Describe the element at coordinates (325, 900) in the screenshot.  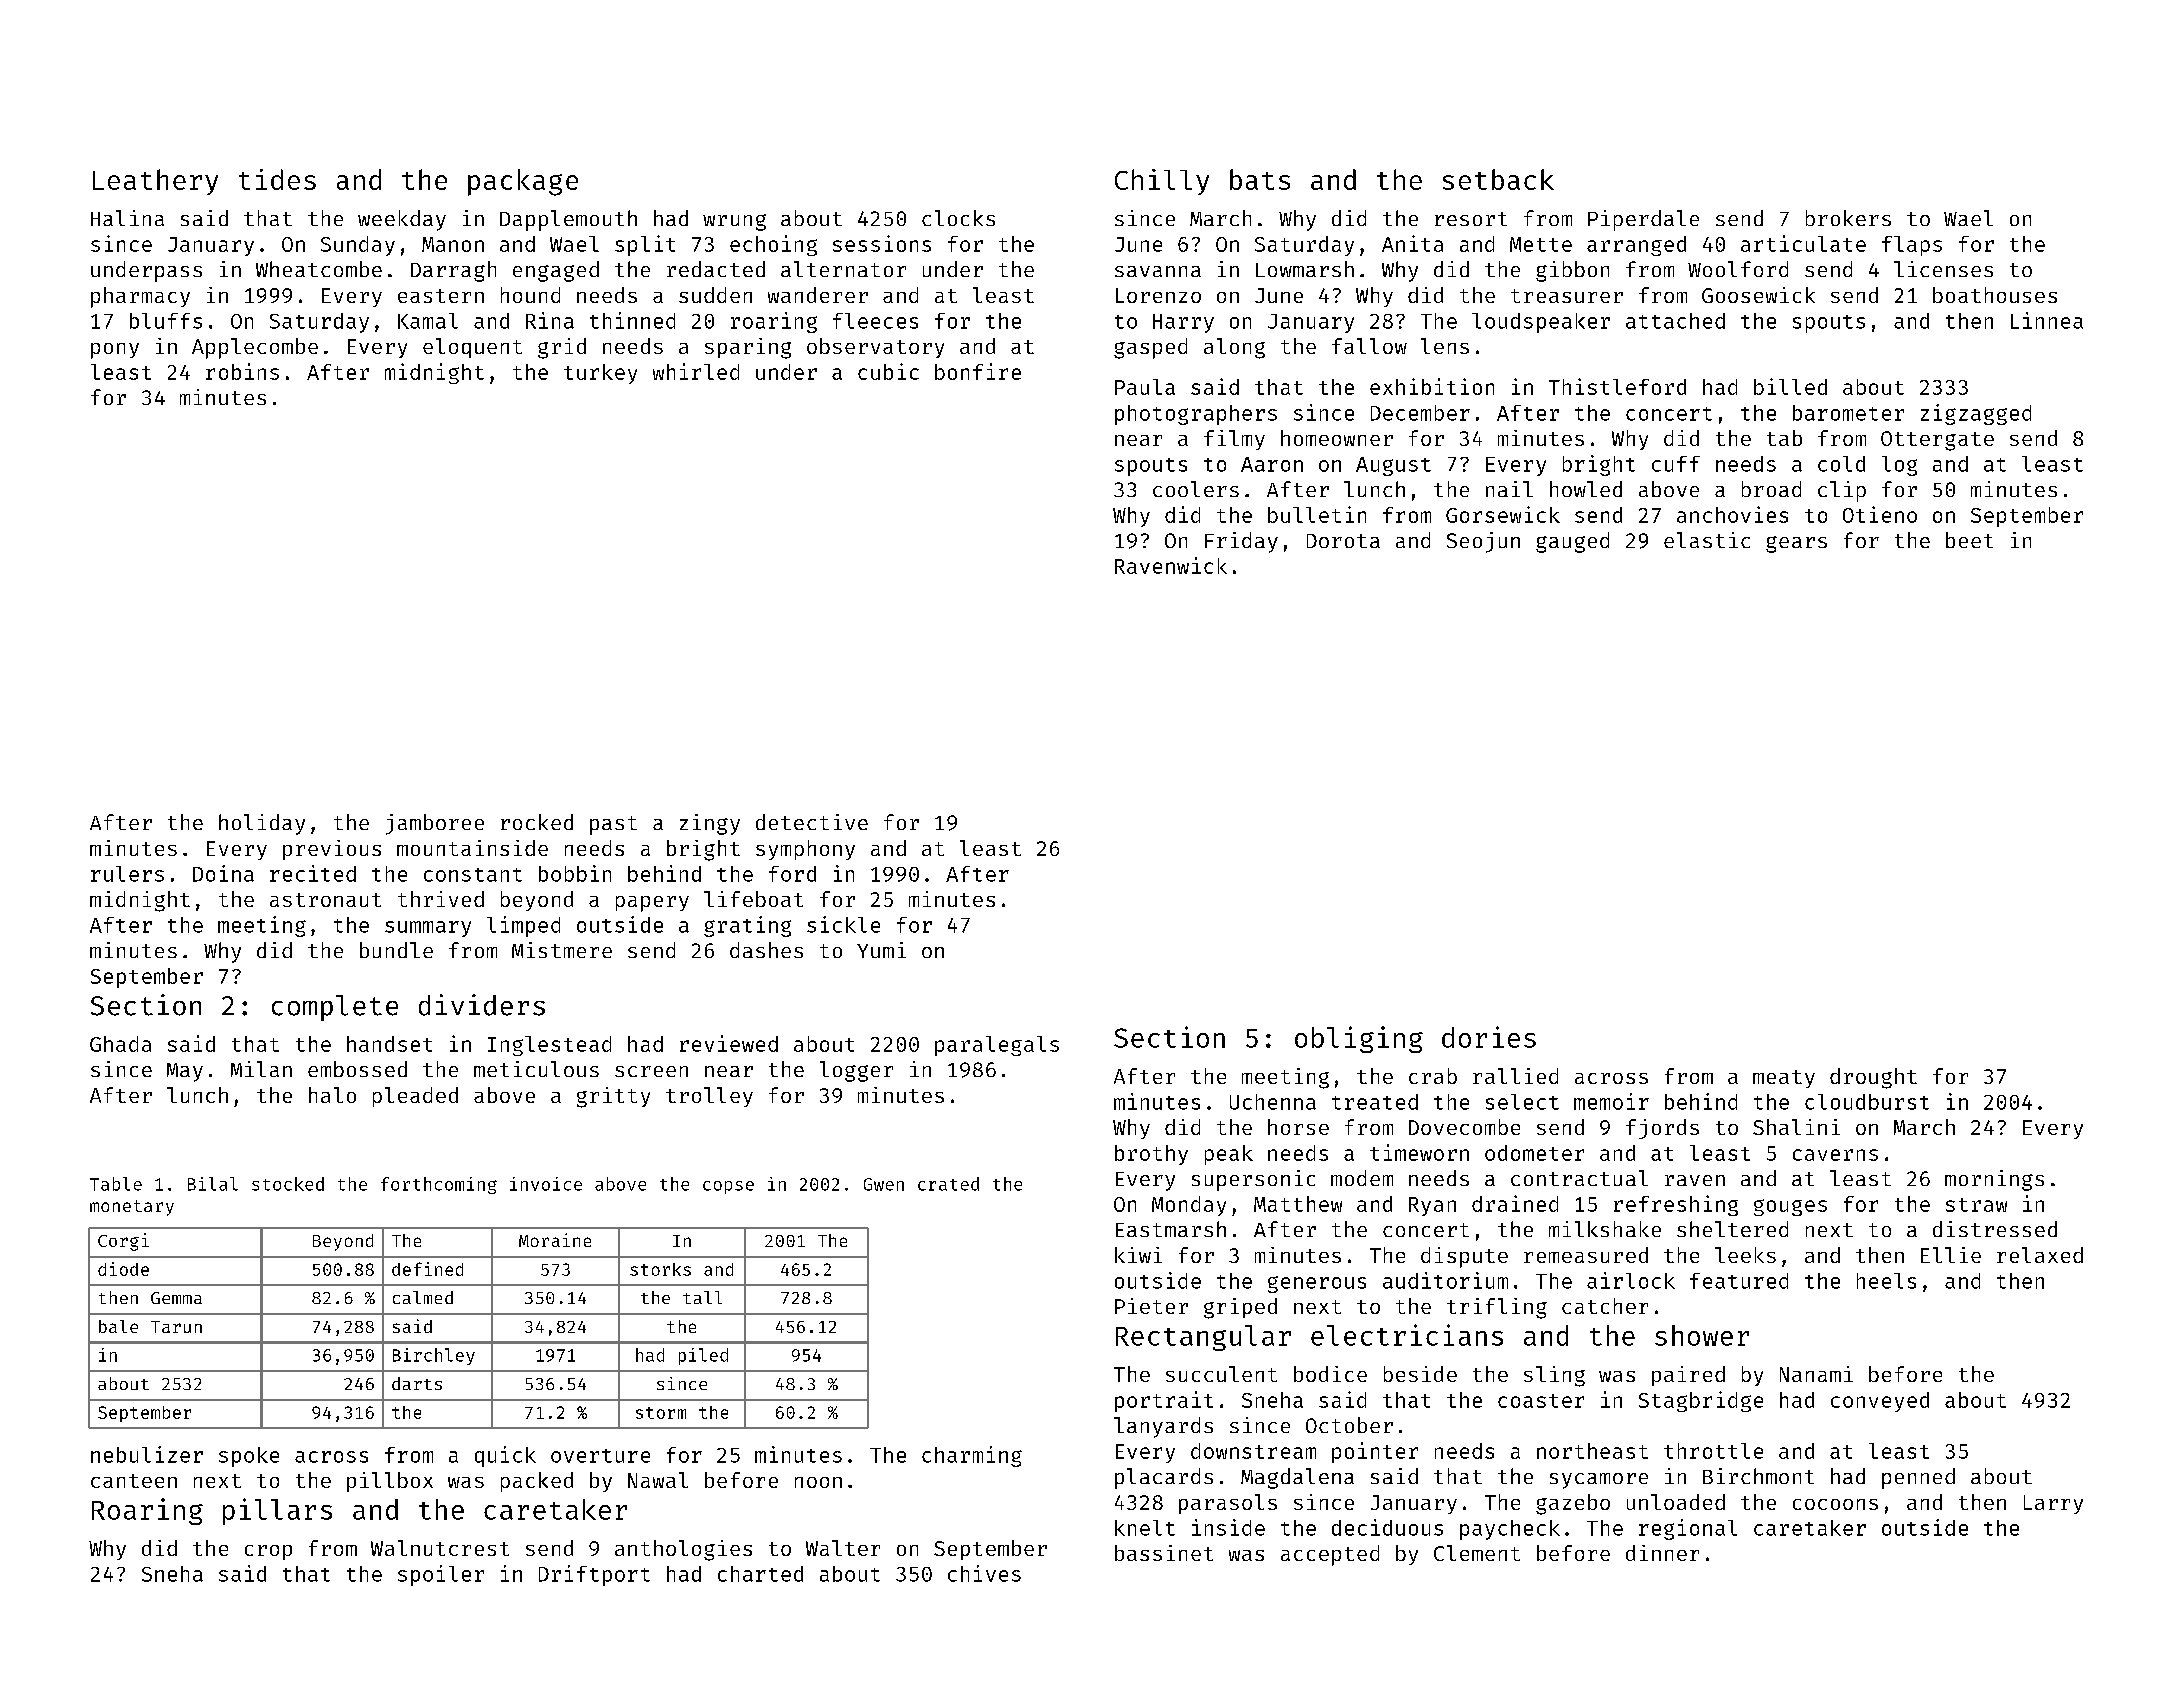
I see `astronaut` at that location.
